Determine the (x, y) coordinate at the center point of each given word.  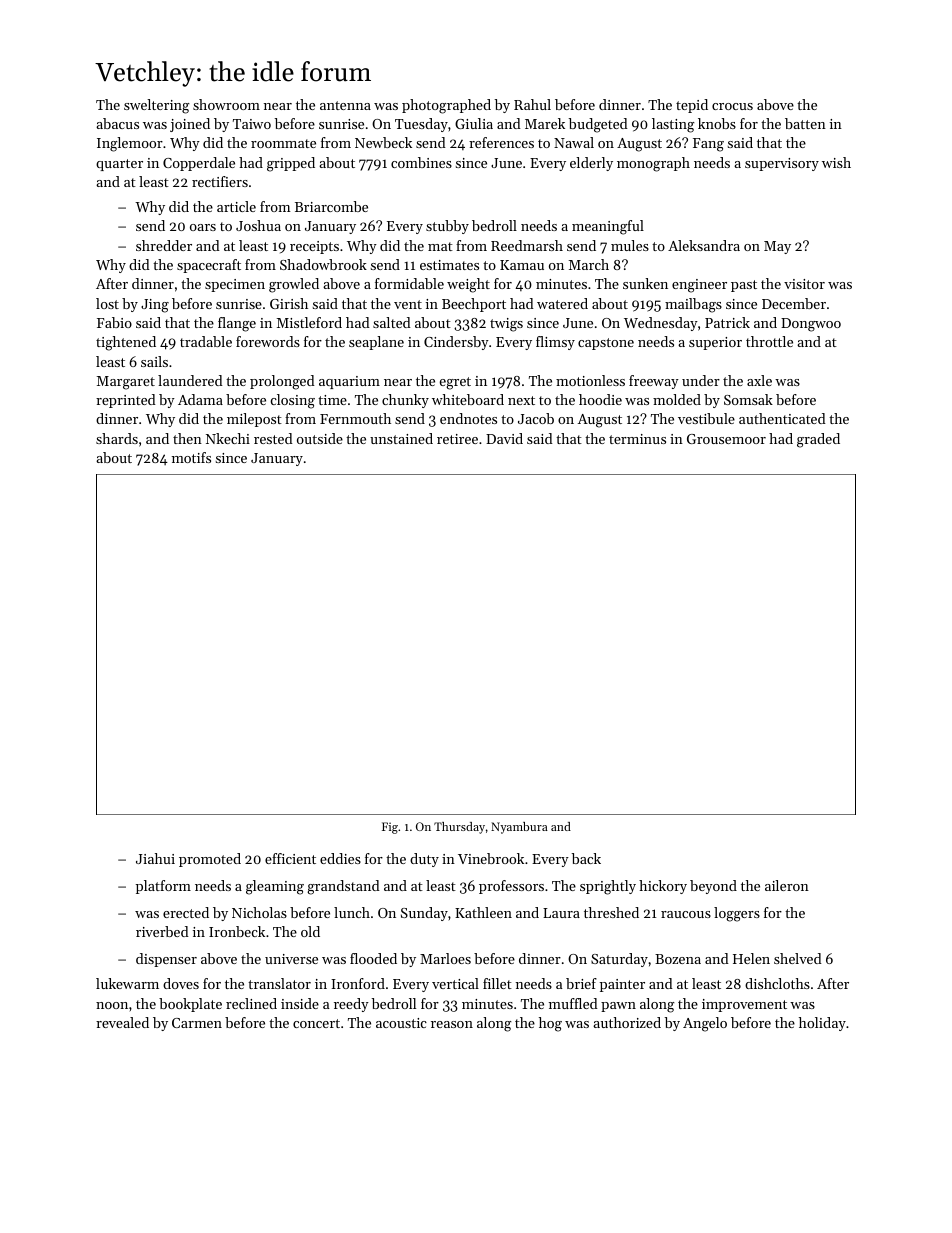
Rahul (532, 104)
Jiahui (155, 858)
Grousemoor (726, 439)
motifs (191, 457)
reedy (351, 1005)
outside (320, 438)
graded (818, 440)
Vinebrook (491, 858)
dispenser (166, 960)
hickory (663, 887)
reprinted (126, 401)
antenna (345, 105)
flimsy (555, 343)
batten (805, 123)
